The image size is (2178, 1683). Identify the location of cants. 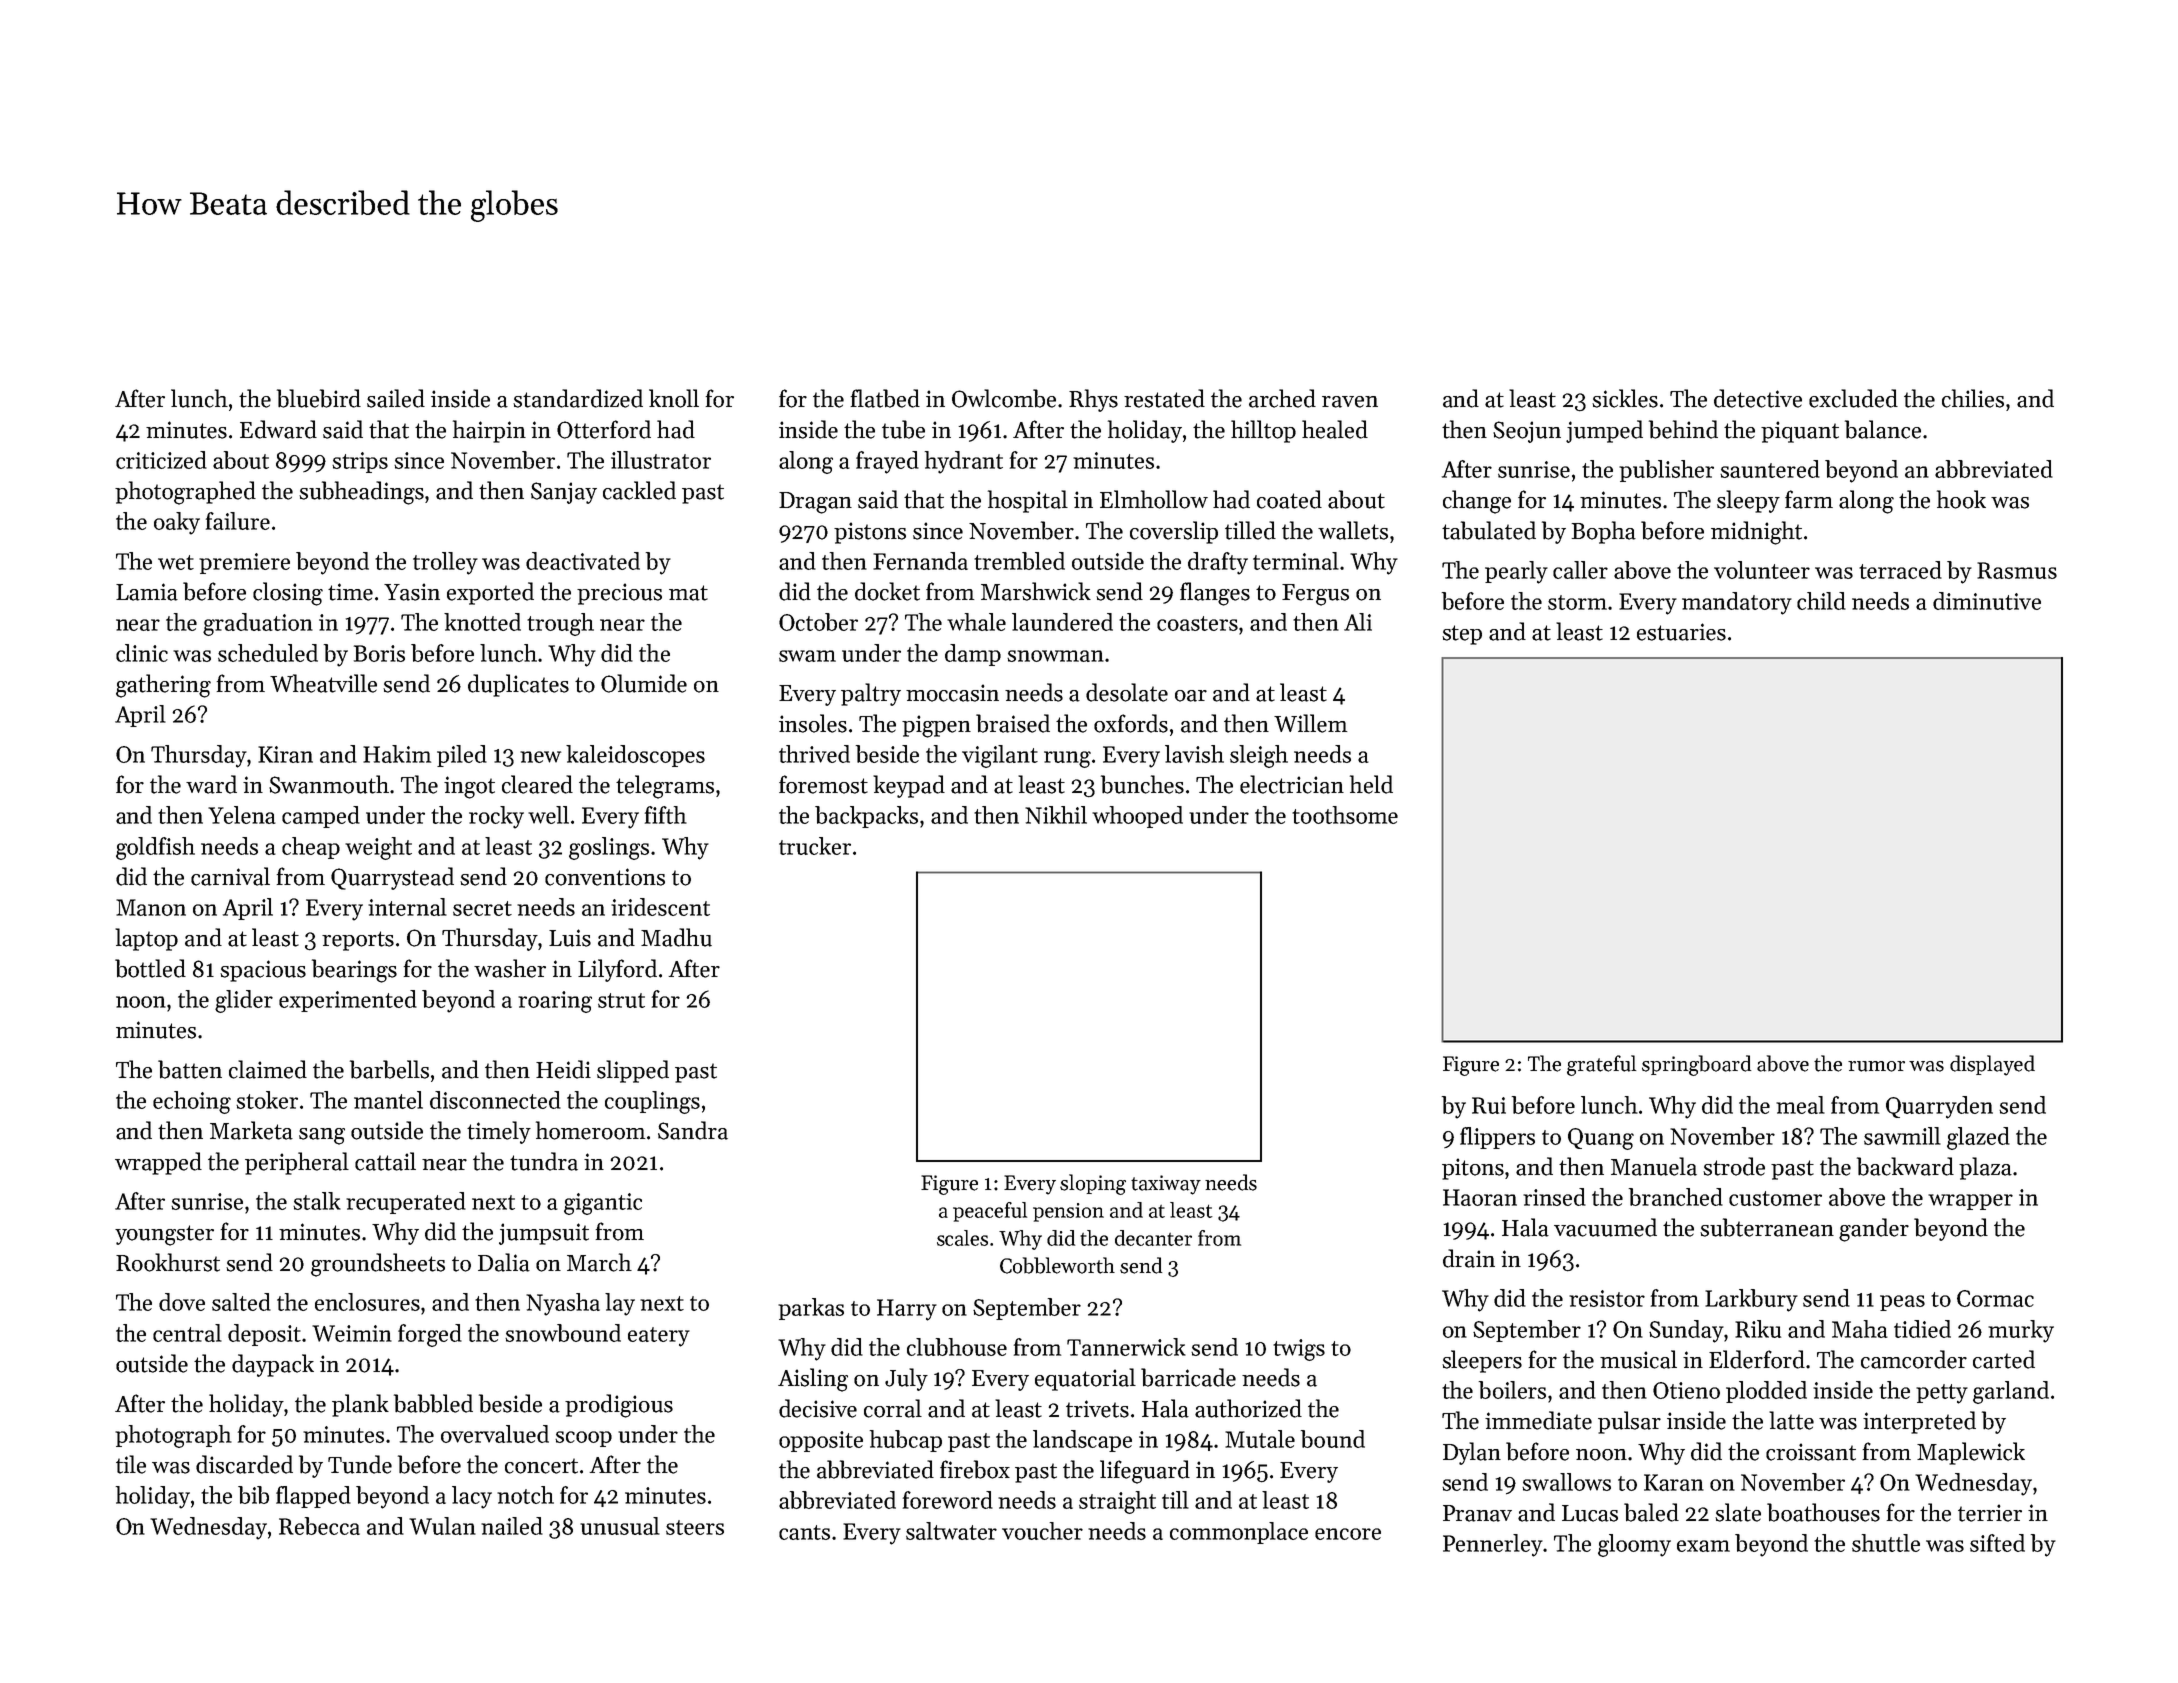
(804, 1532).
